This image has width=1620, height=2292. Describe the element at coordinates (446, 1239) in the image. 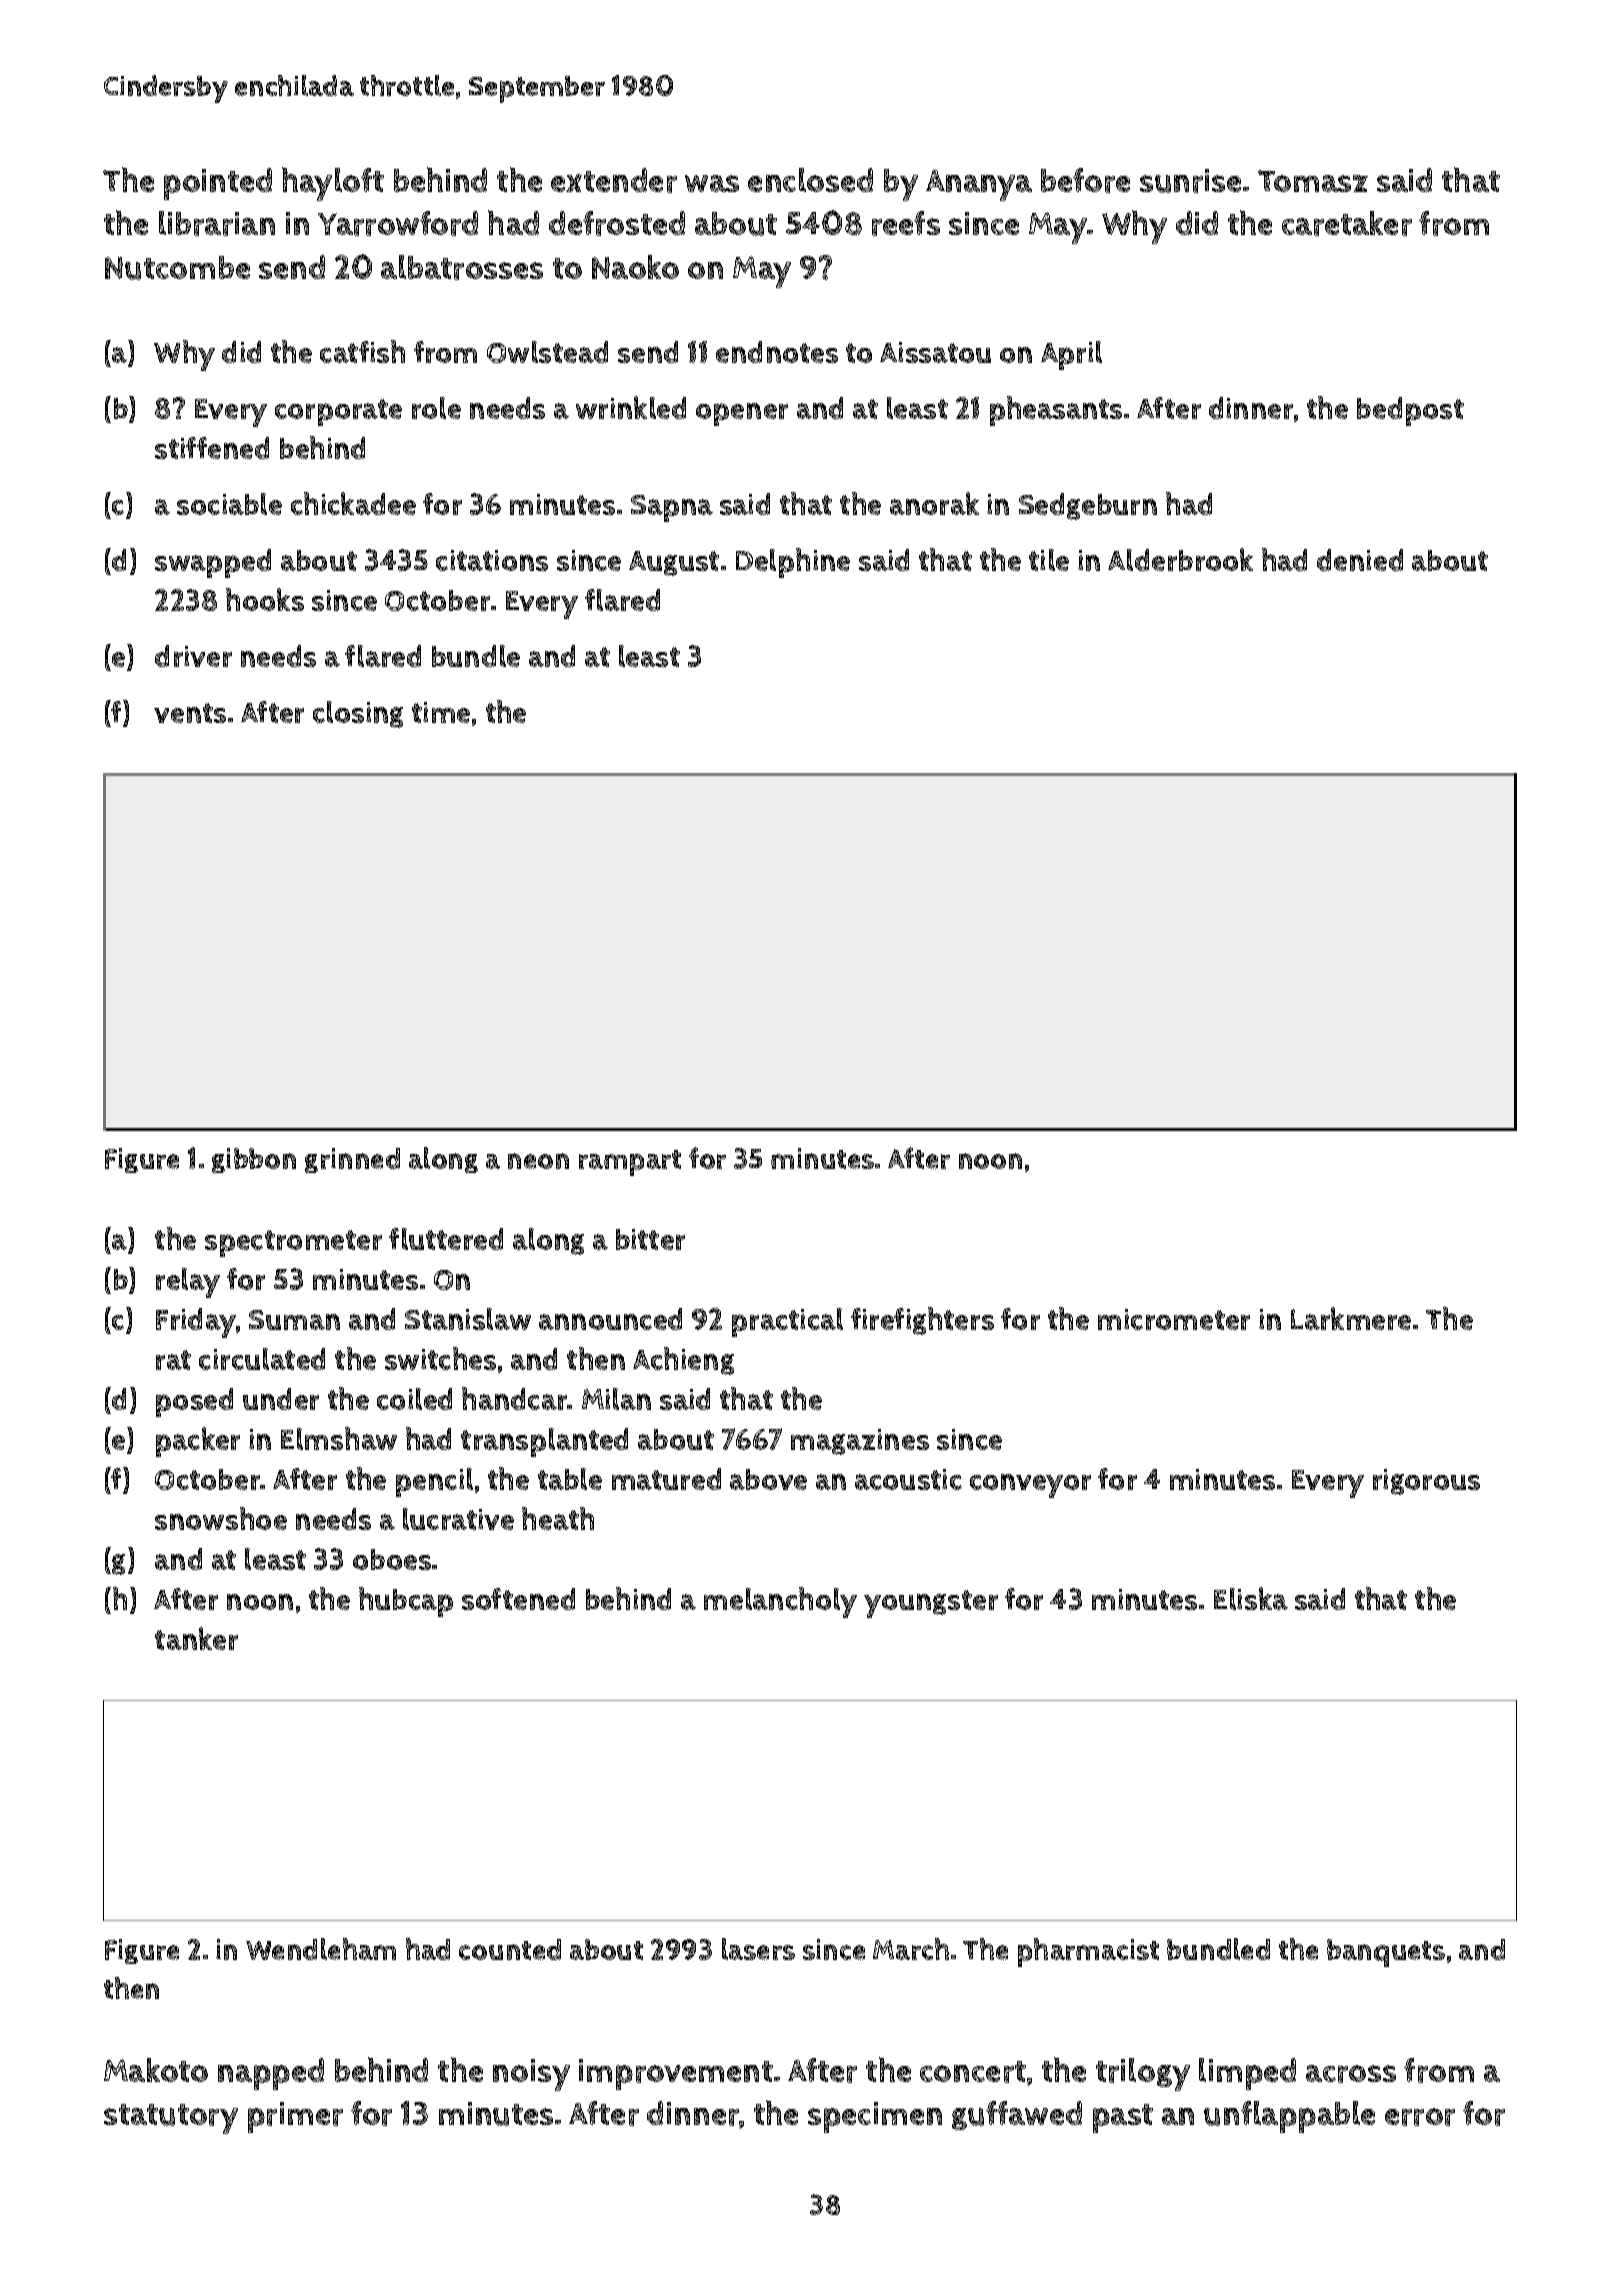

I see `fluttered` at that location.
